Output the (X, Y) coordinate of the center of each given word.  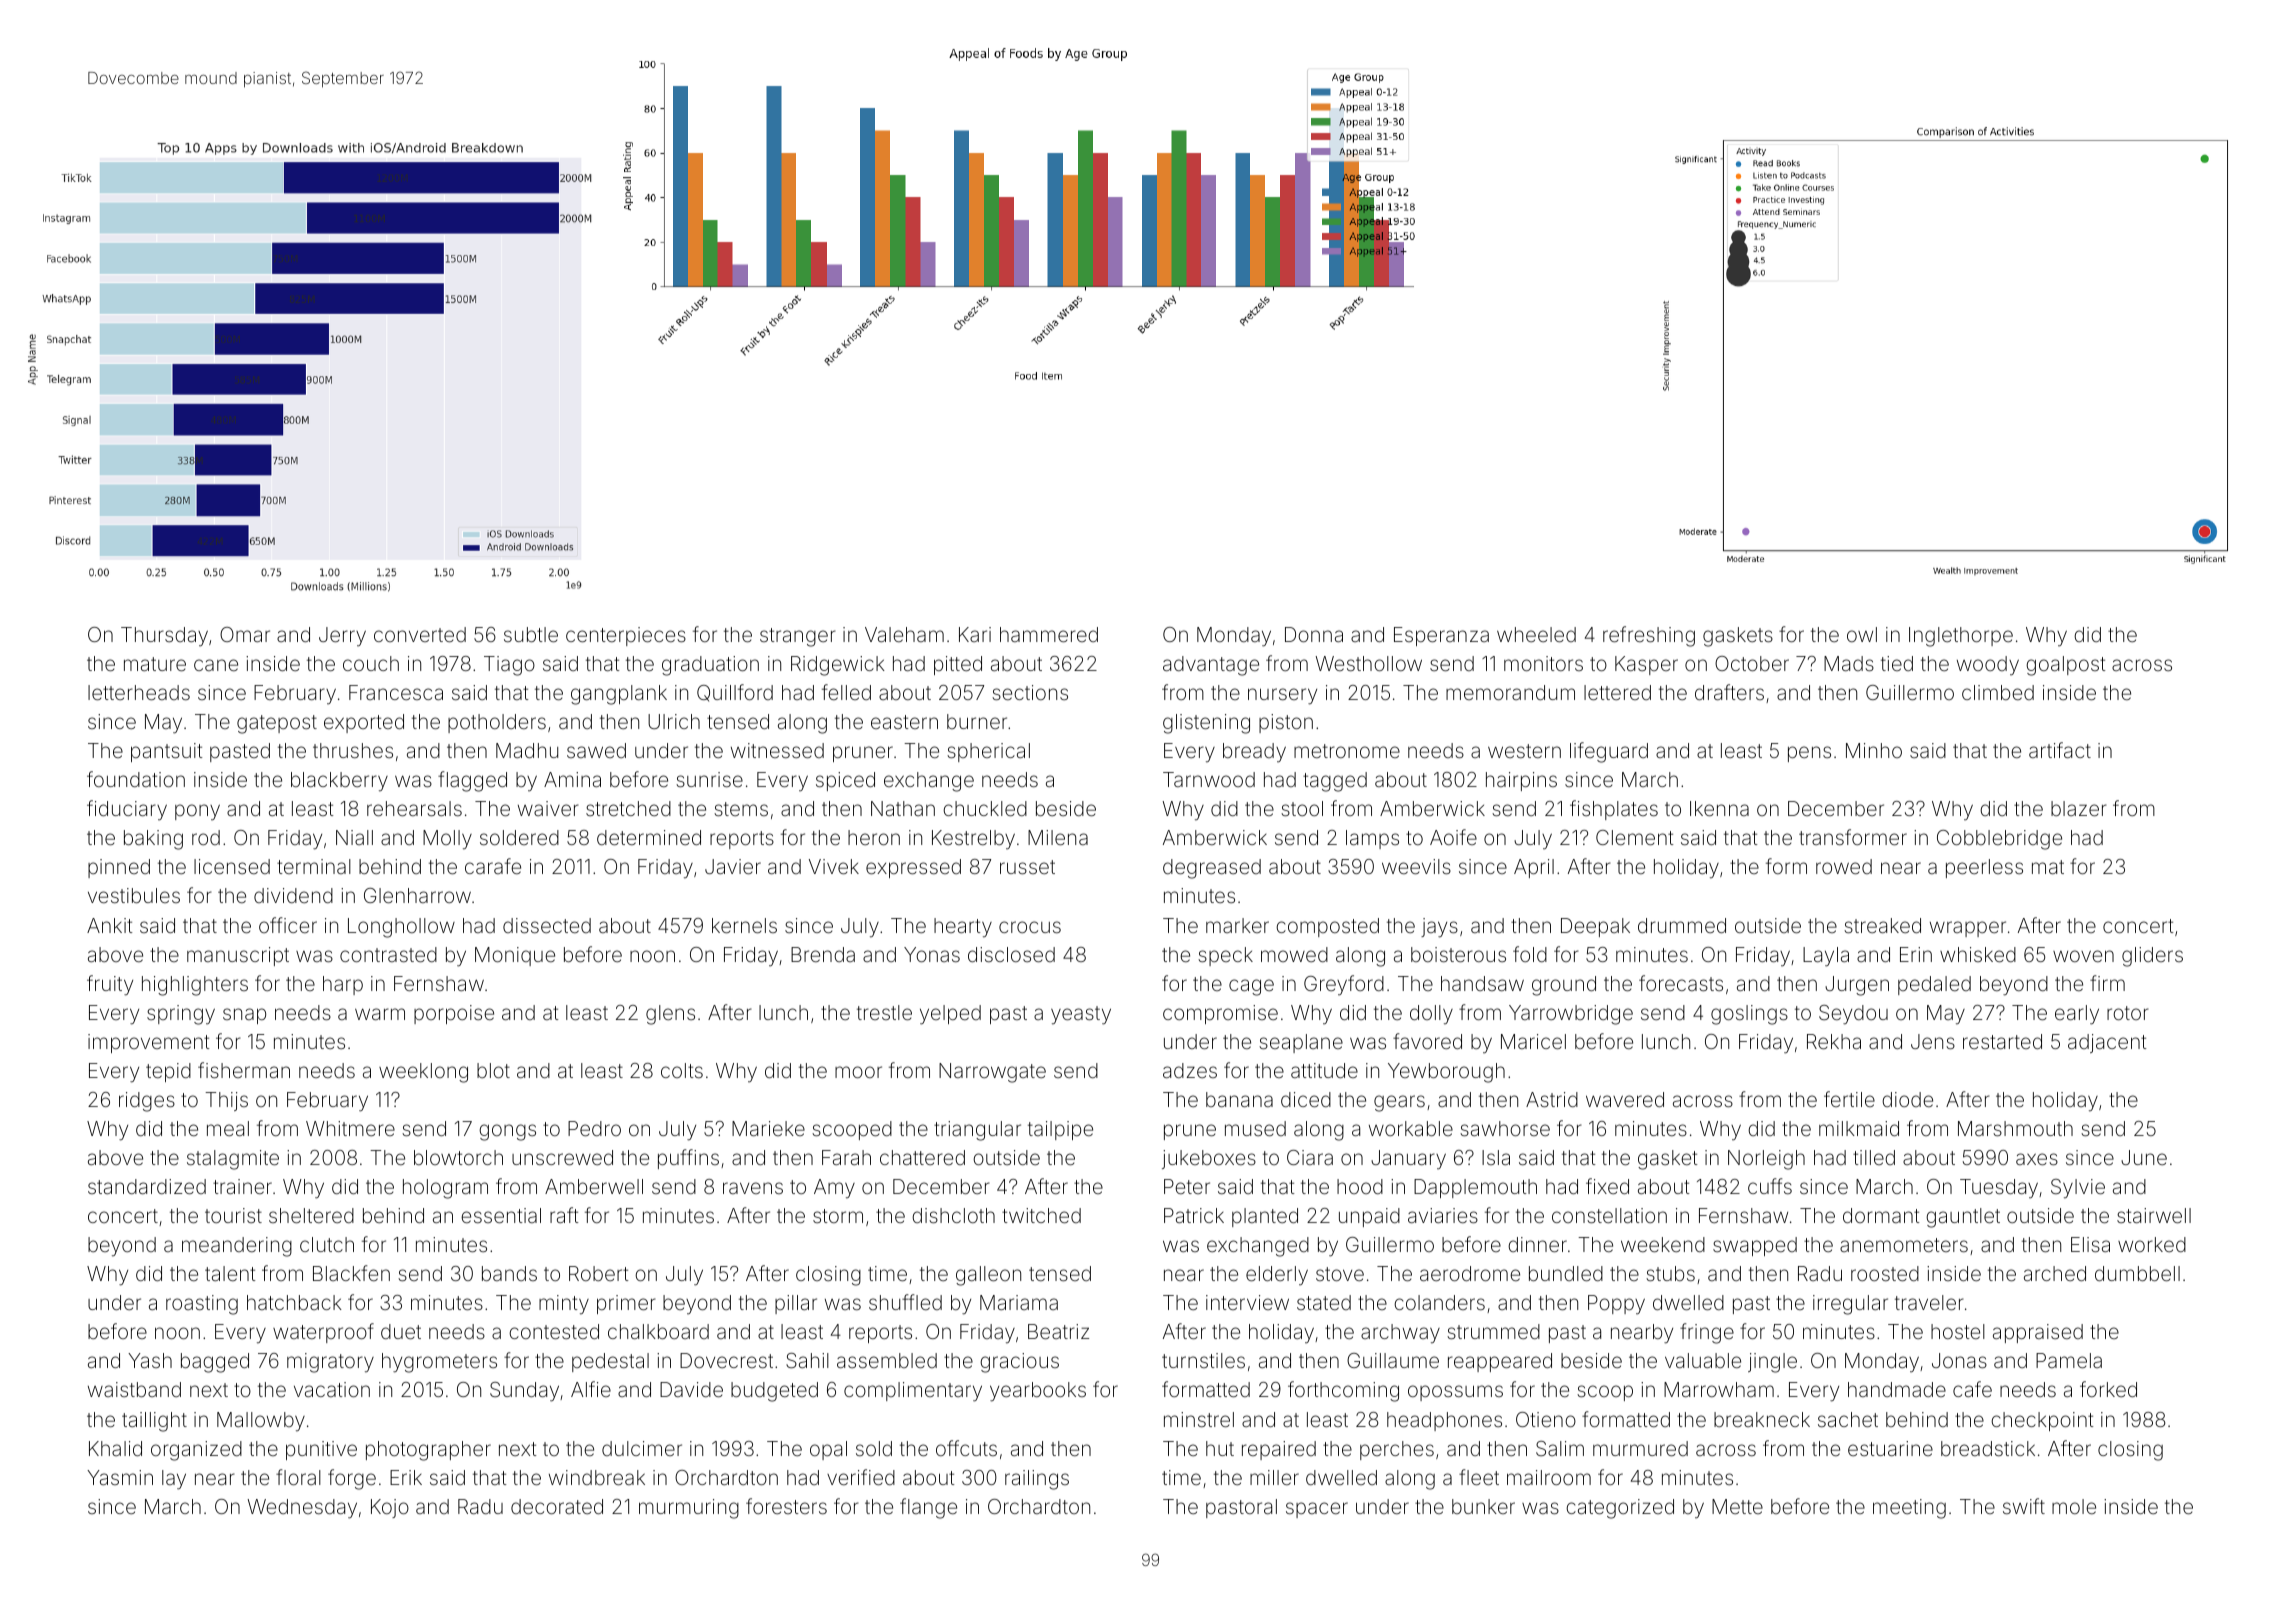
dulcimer (642, 1448)
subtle (531, 634)
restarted (2002, 1041)
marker (1237, 925)
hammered (1049, 634)
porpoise (454, 1014)
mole (2074, 1506)
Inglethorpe (1961, 637)
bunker (1483, 1506)
